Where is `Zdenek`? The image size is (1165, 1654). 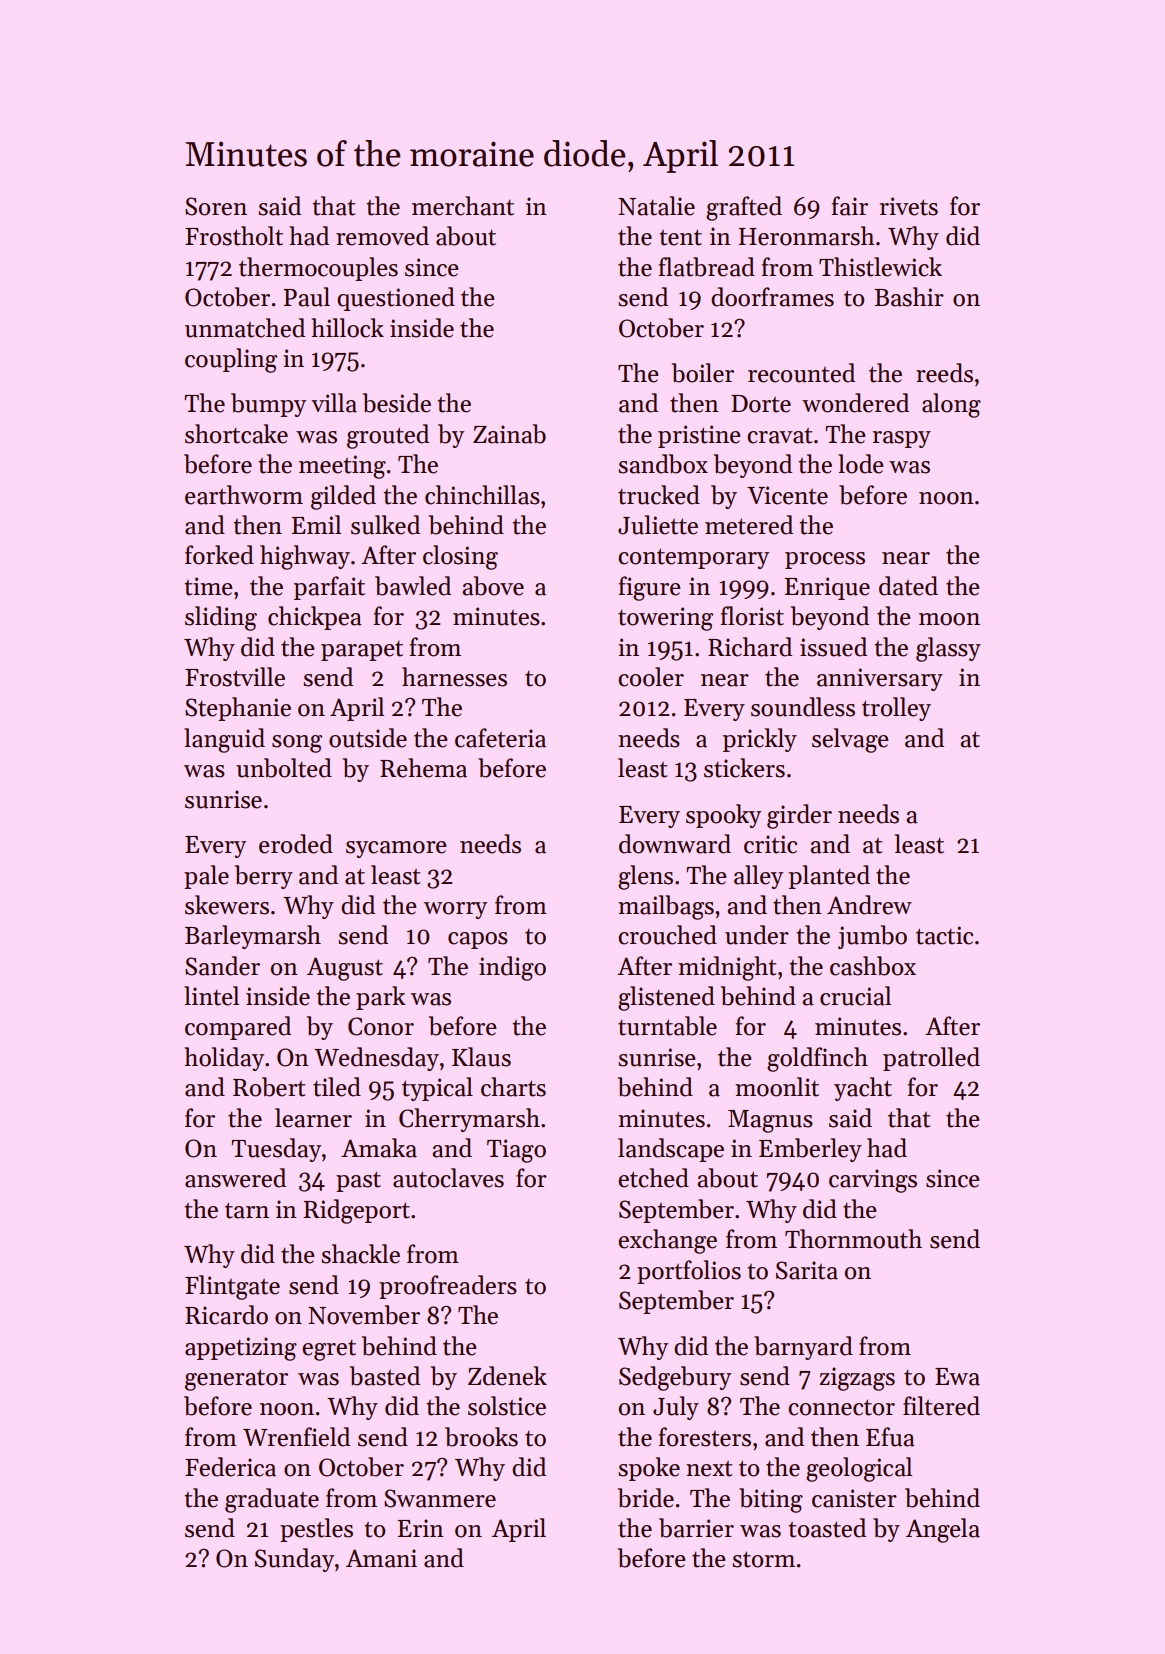
Zdenek is located at coordinates (507, 1376).
